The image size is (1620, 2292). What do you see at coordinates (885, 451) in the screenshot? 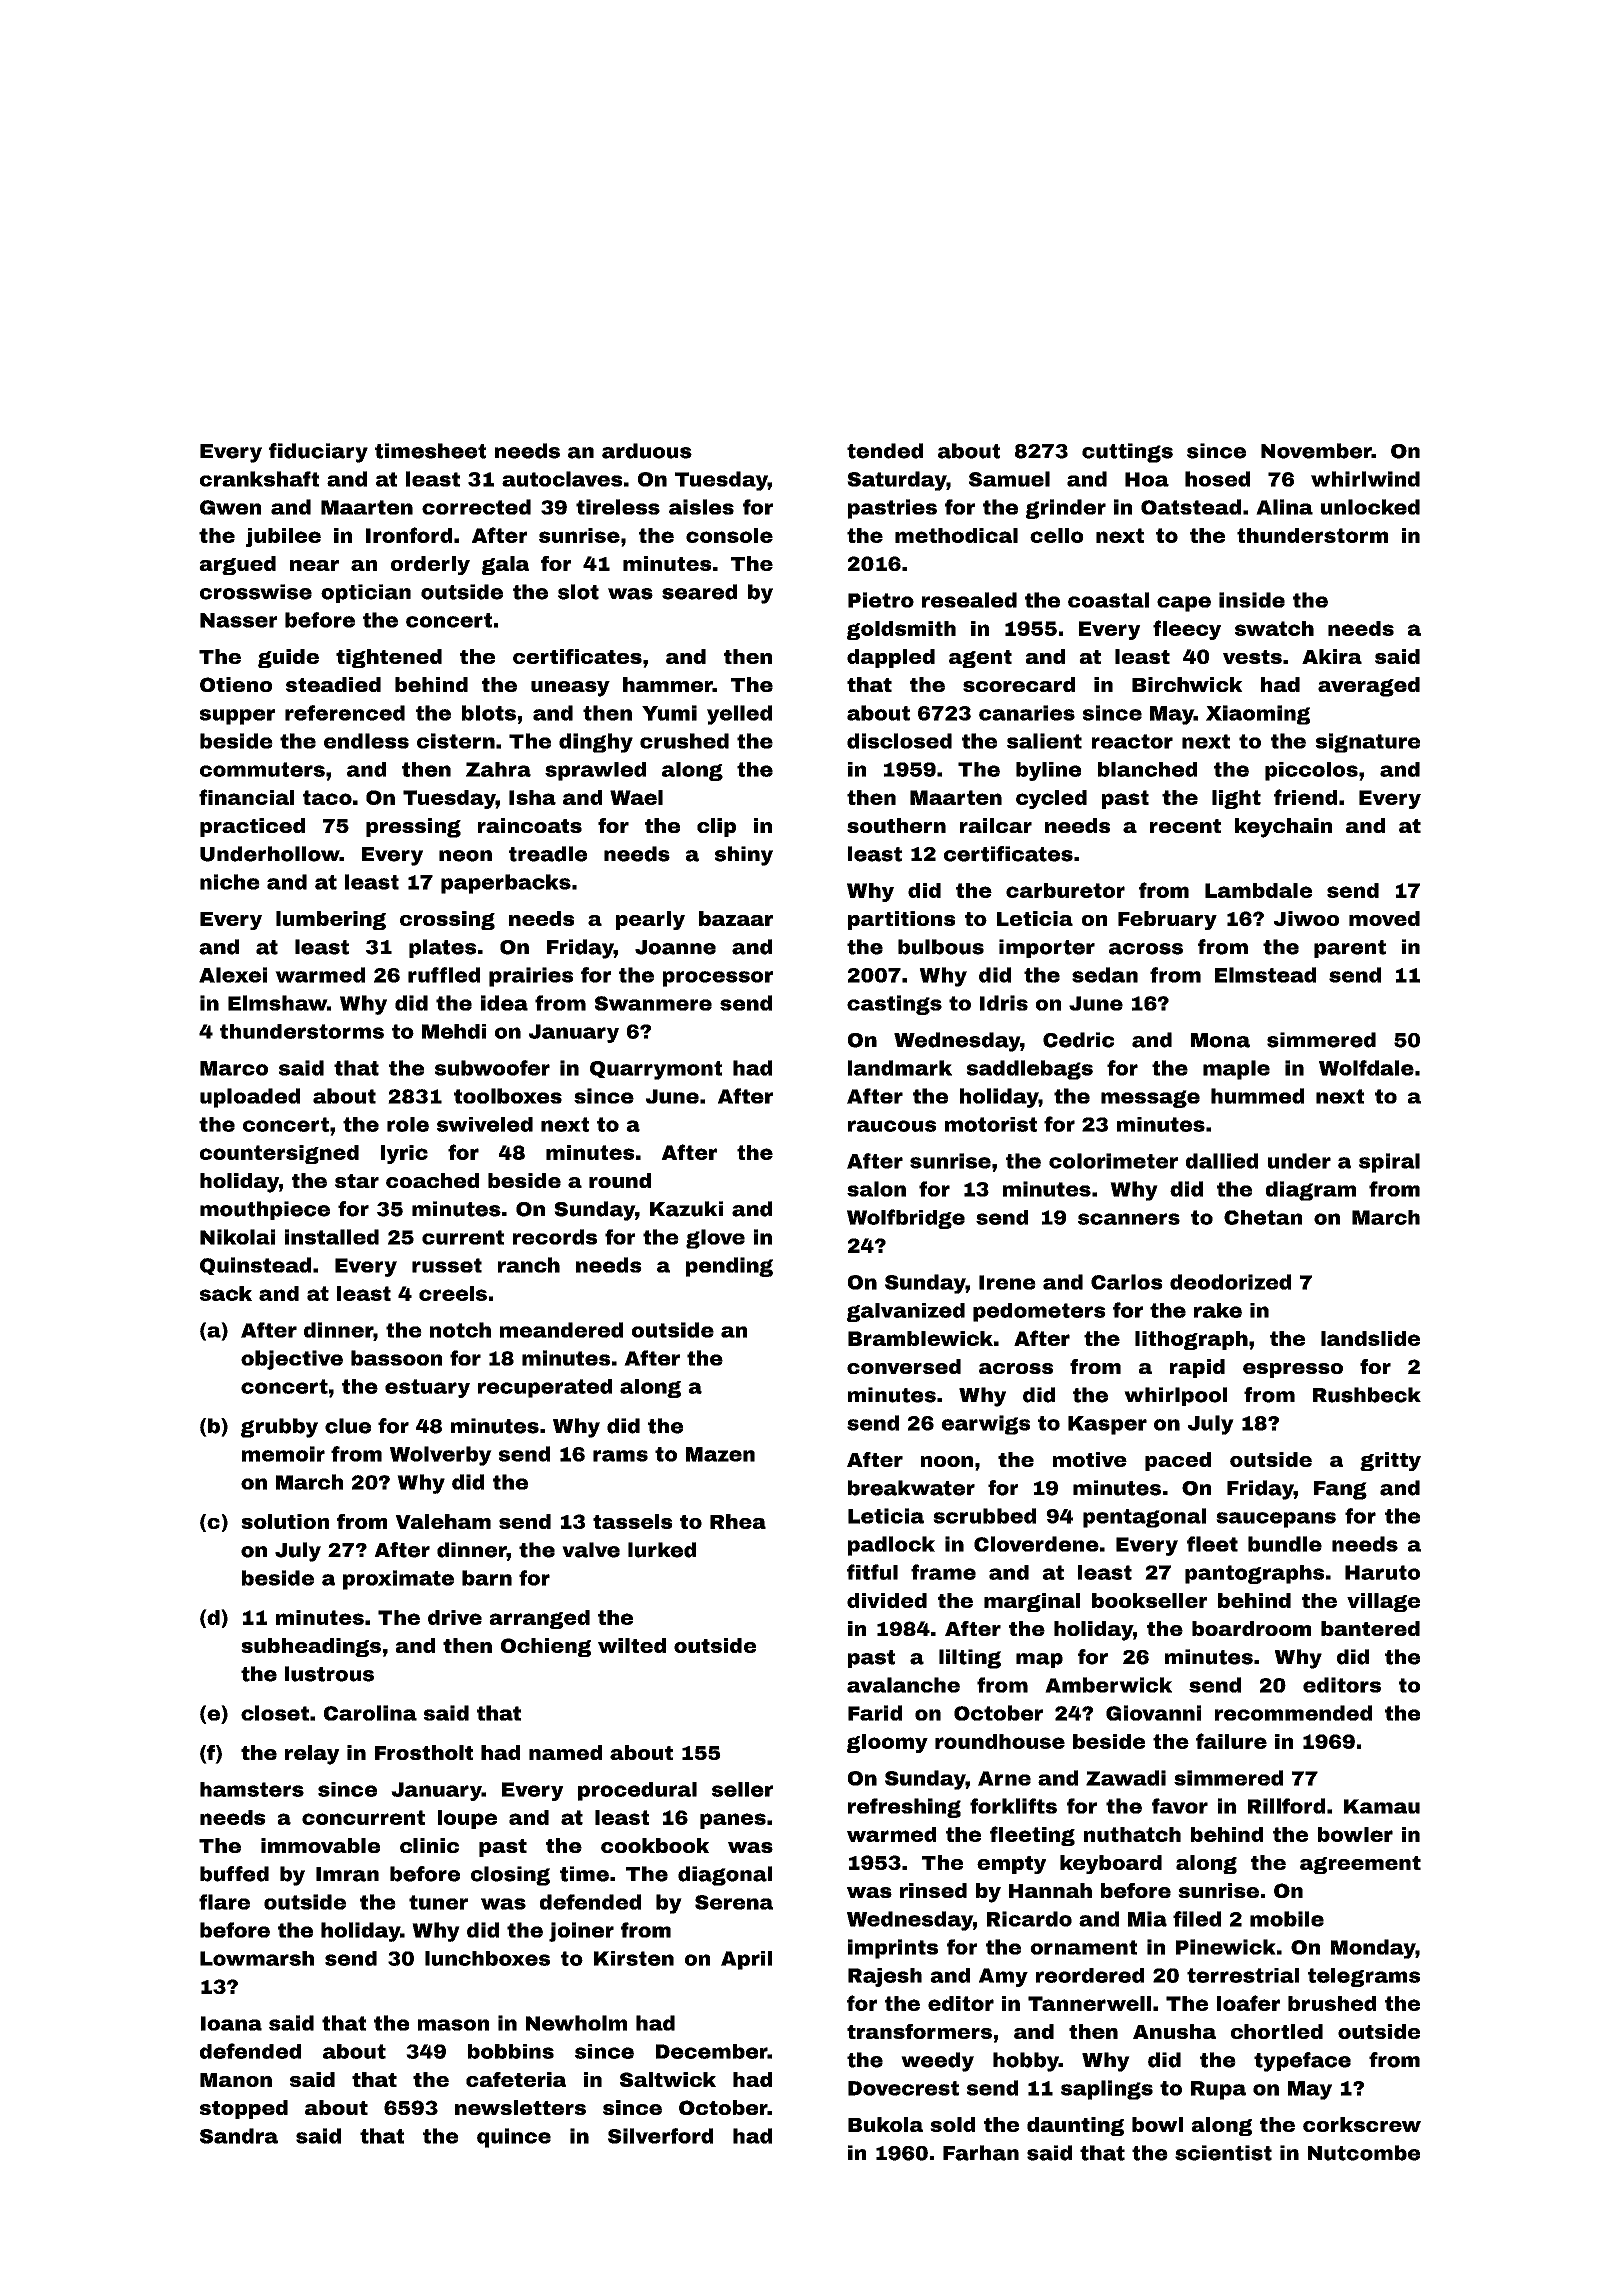
I see `tended` at bounding box center [885, 451].
